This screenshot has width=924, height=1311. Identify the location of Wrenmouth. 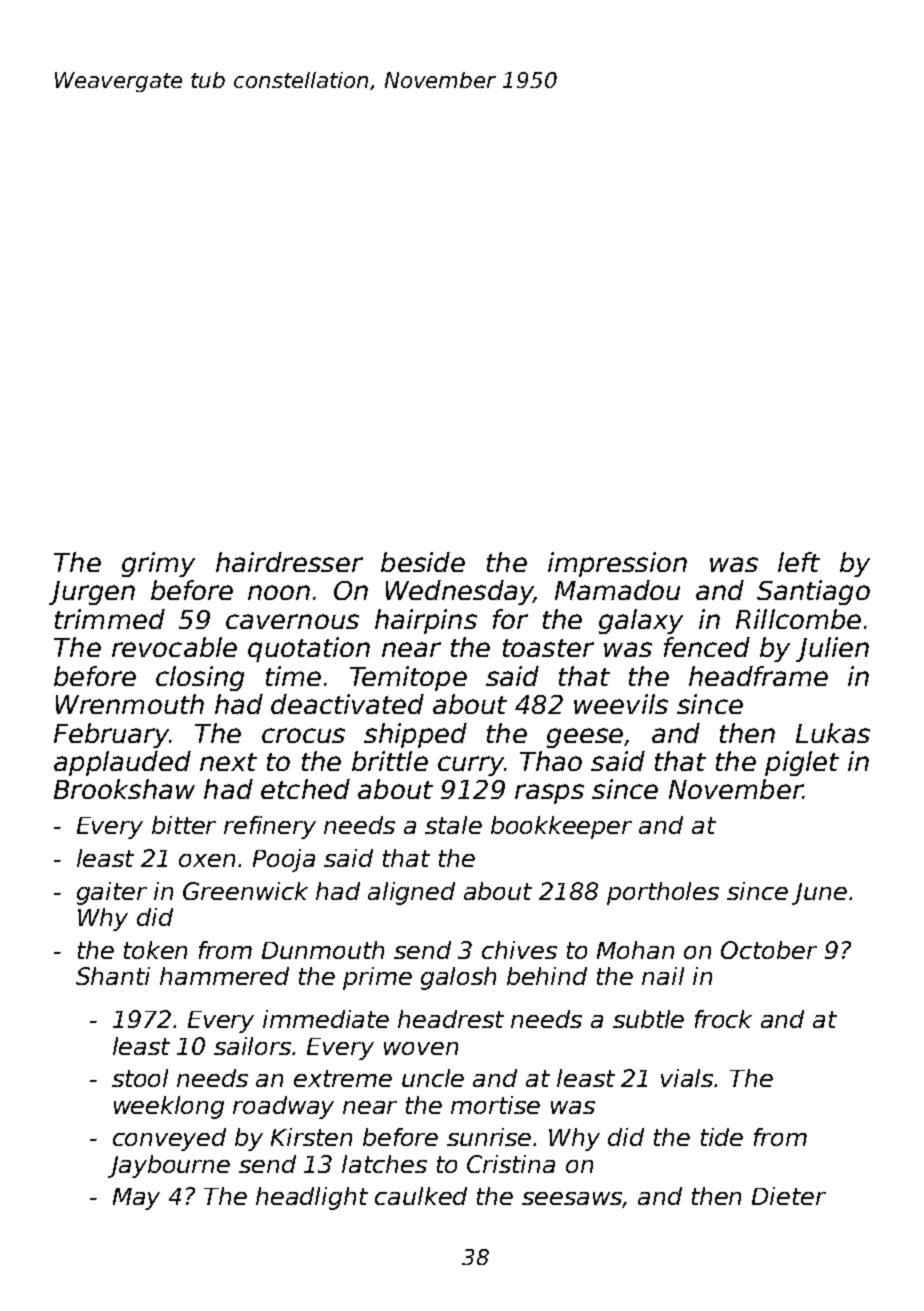
(130, 704).
